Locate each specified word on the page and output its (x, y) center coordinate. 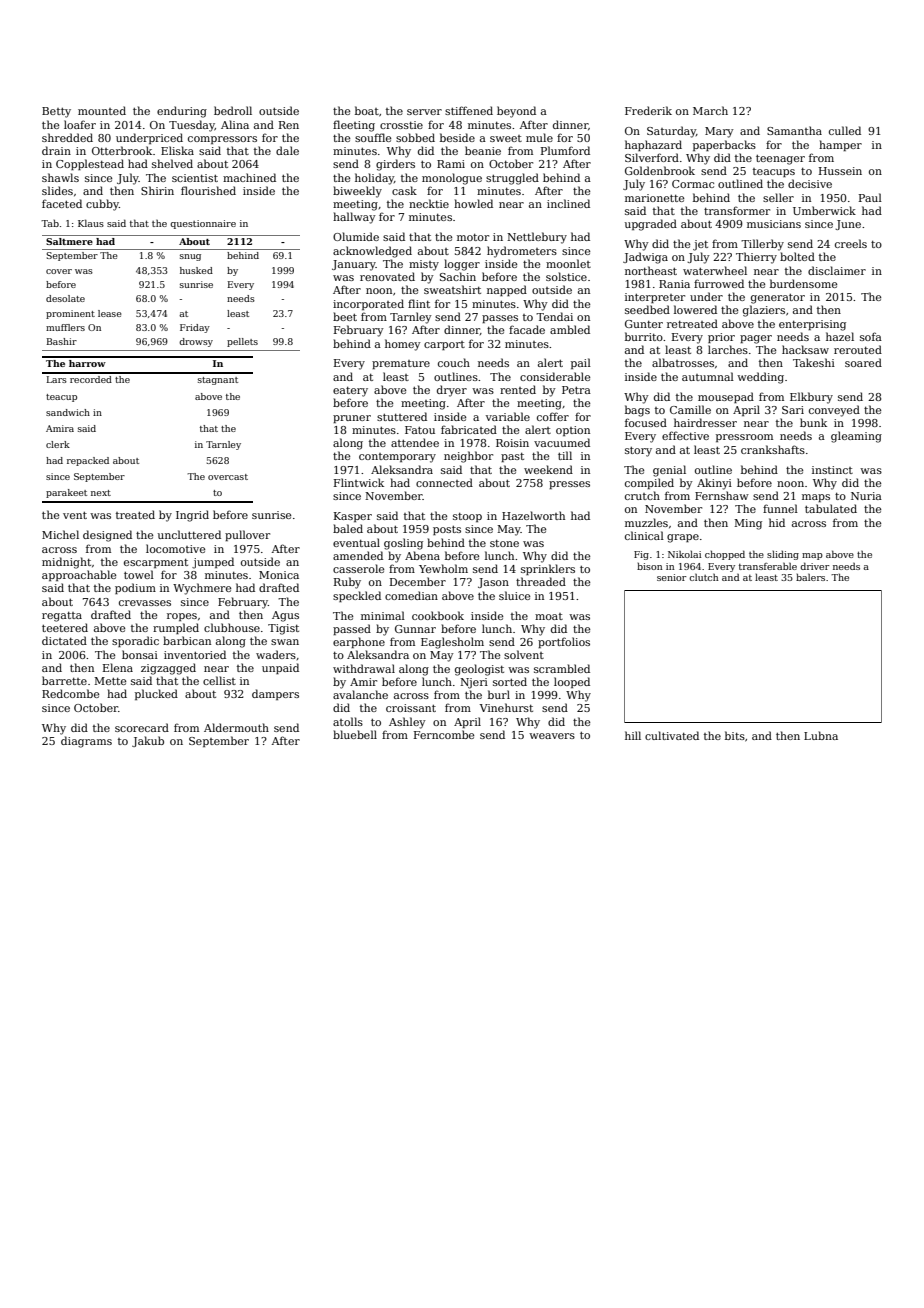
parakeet (66, 493)
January (354, 265)
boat (367, 110)
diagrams (86, 742)
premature (401, 364)
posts (447, 530)
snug (190, 257)
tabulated (831, 508)
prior (721, 338)
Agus (285, 616)
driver (815, 566)
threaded (541, 581)
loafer (80, 124)
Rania (674, 284)
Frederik (648, 110)
